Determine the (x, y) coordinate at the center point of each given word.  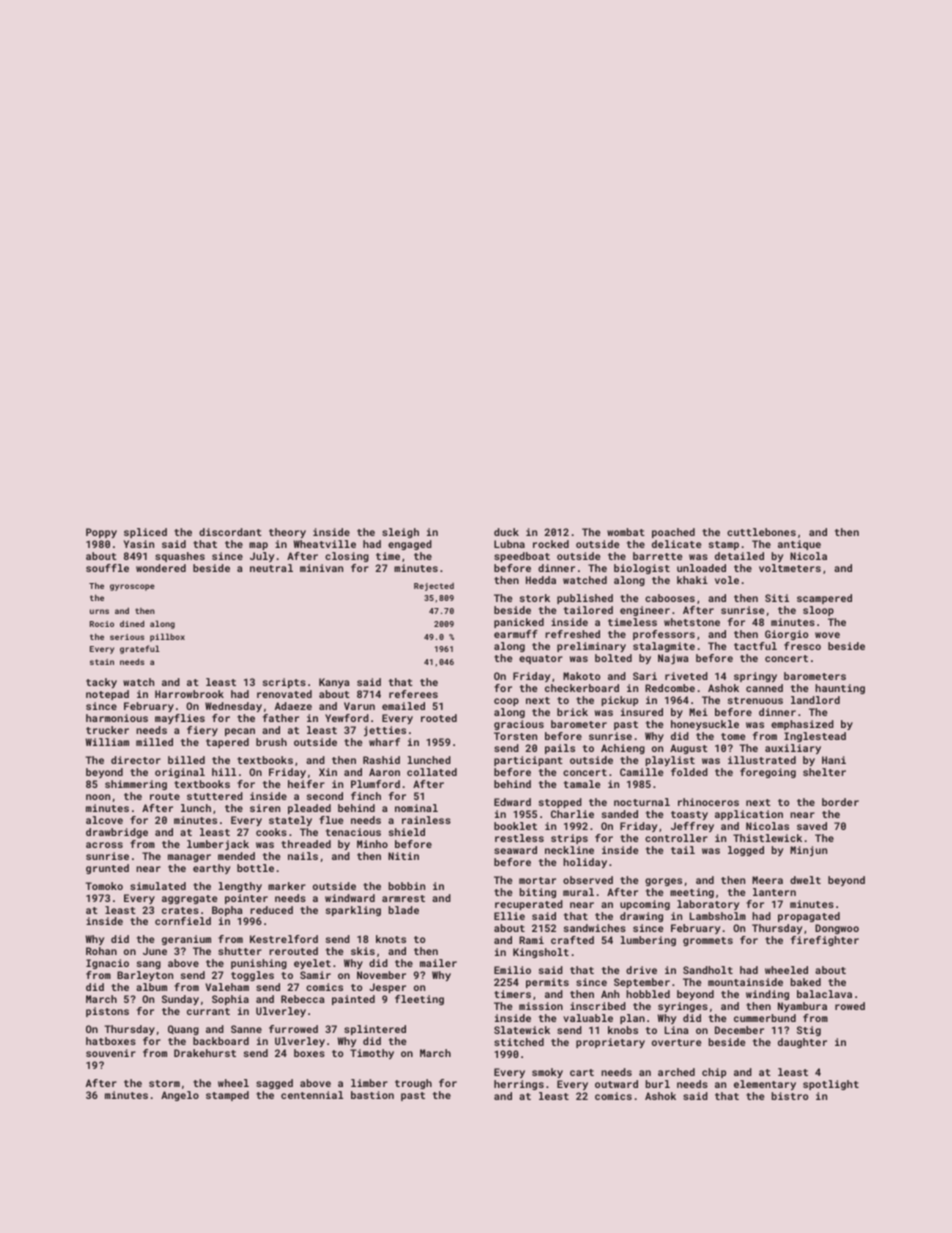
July (262, 557)
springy (755, 677)
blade (404, 910)
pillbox (167, 637)
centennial (312, 1095)
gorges (663, 882)
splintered (375, 1030)
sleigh (400, 533)
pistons (107, 1012)
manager (189, 858)
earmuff (516, 634)
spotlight (831, 1085)
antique (799, 545)
